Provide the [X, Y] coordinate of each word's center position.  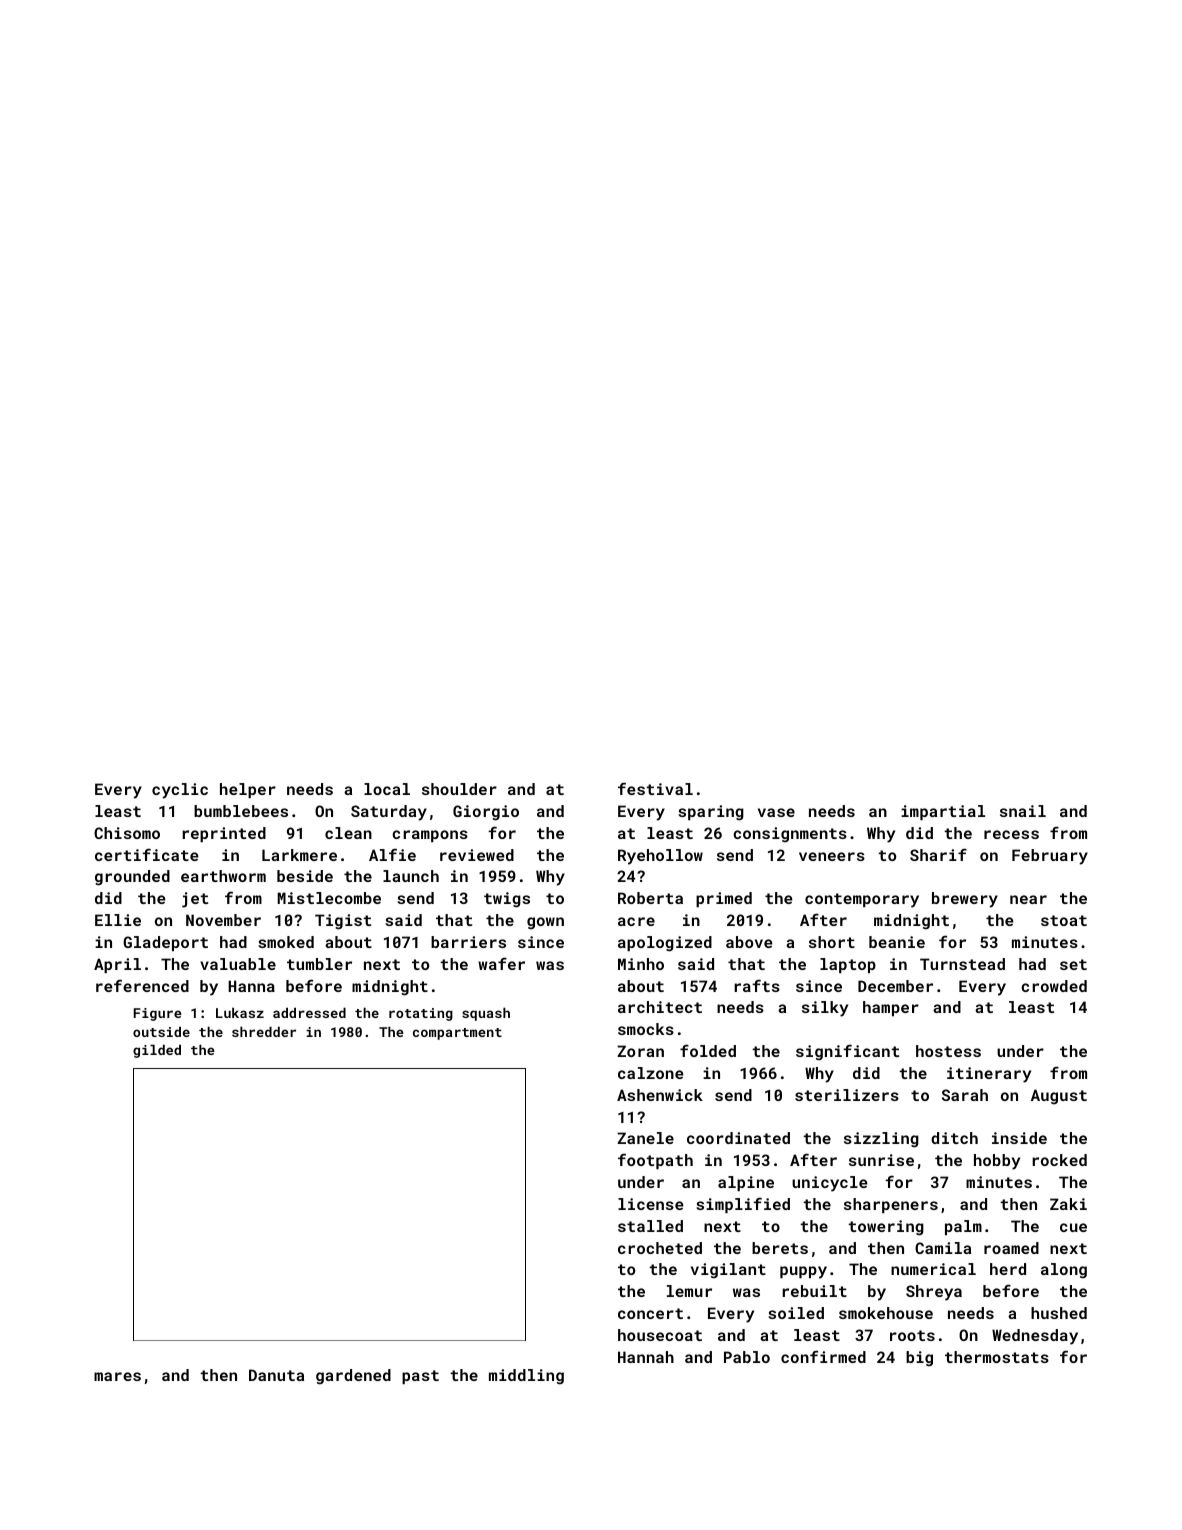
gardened [353, 1377]
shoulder [459, 789]
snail [1023, 811]
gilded [157, 1051]
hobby [997, 1162]
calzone [651, 1073]
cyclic [180, 791]
